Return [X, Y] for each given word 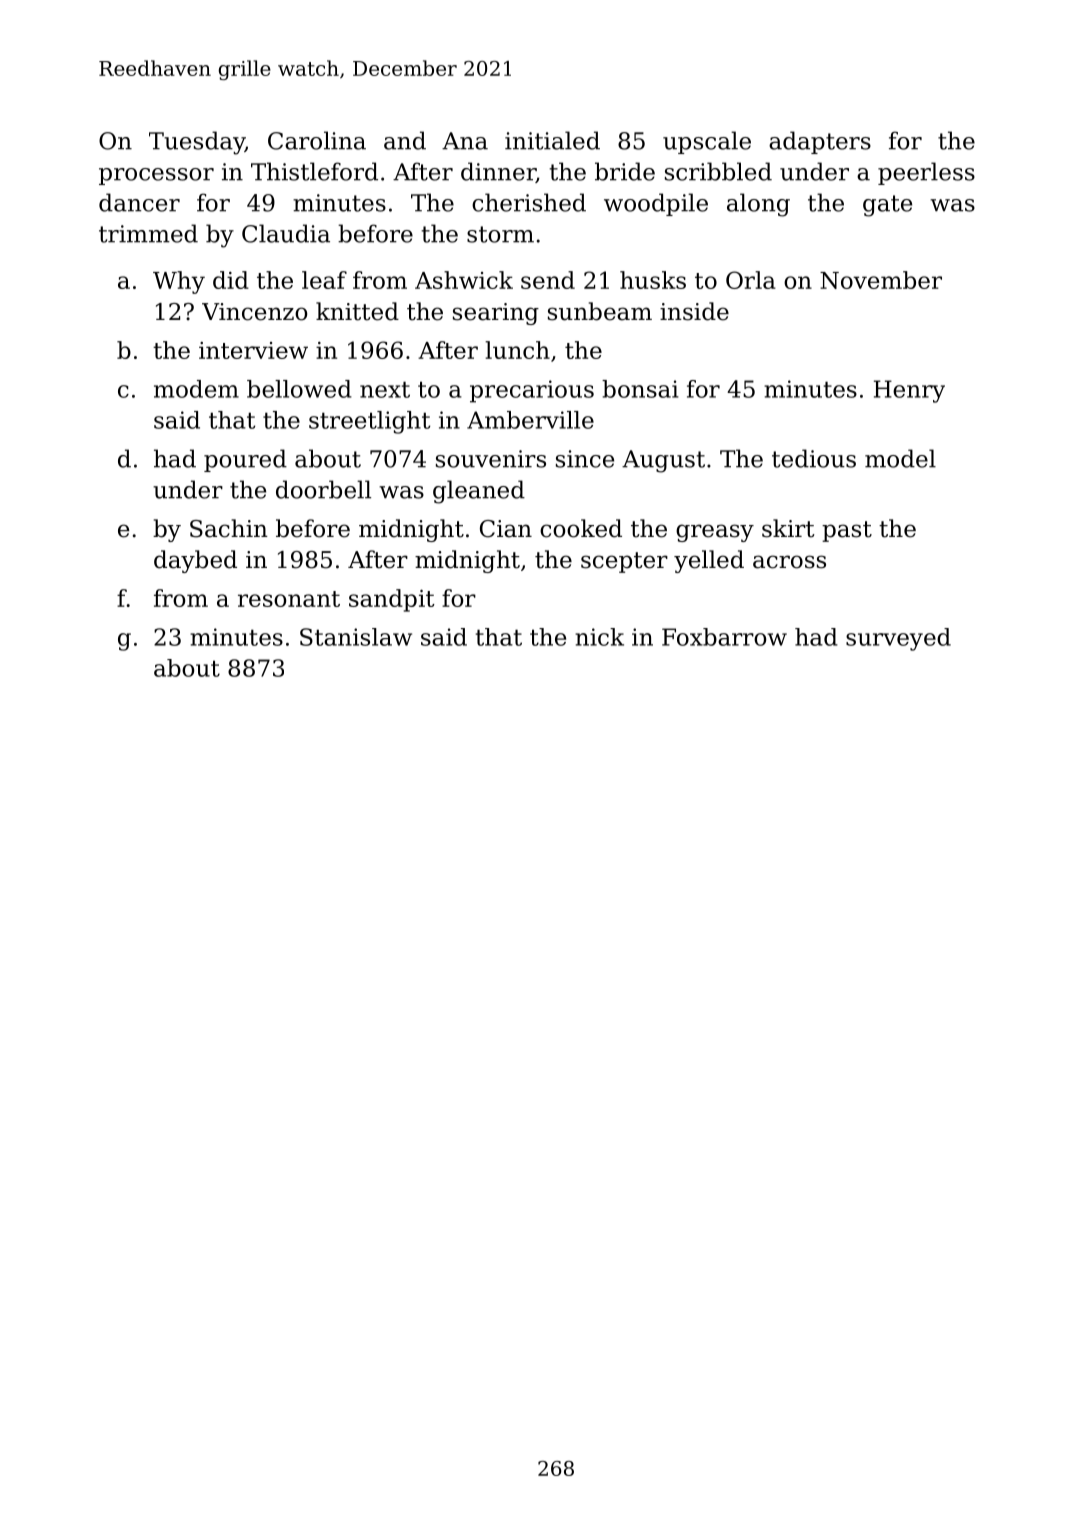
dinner [498, 172]
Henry [909, 391]
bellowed [299, 389]
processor [156, 176]
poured [245, 460]
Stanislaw [356, 637]
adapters [820, 142]
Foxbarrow [724, 637]
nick [599, 637]
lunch [517, 350]
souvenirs [491, 459]
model [900, 458]
